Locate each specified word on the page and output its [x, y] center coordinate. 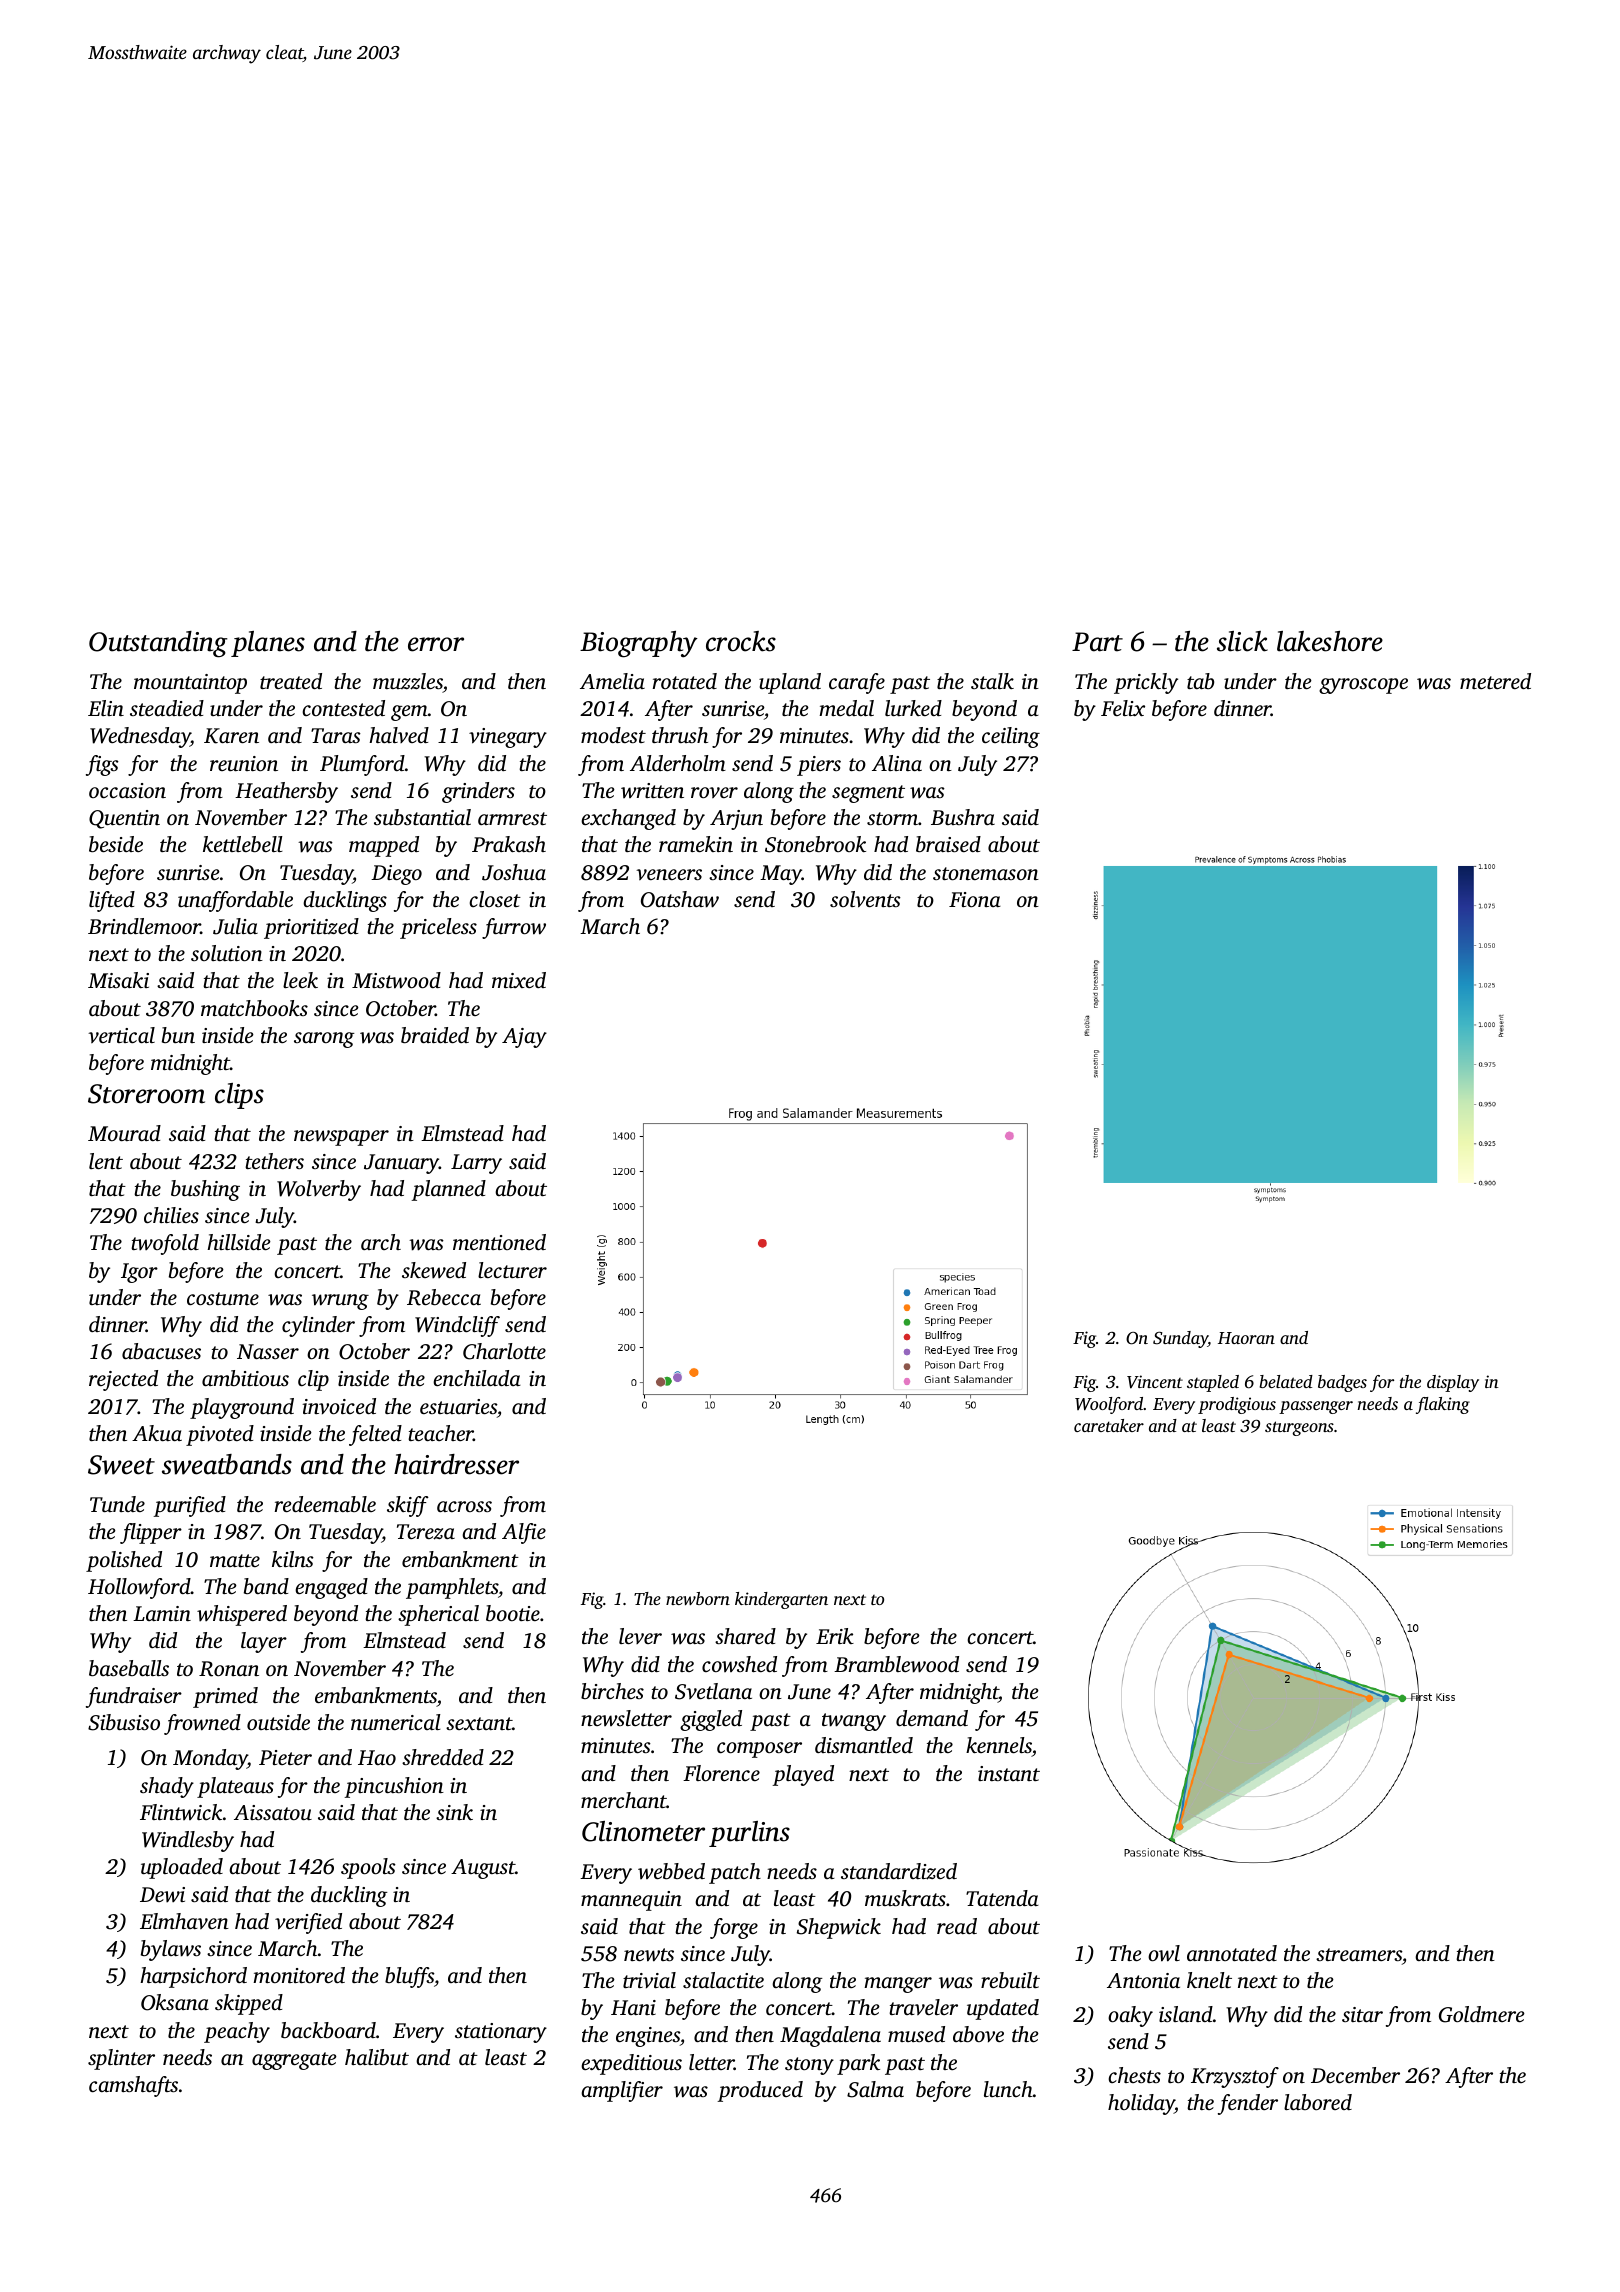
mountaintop [190, 684]
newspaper [341, 1138]
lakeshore [1330, 641]
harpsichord [193, 1977]
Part [1097, 642]
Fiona [975, 899]
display [1453, 1383]
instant [1009, 1773]
